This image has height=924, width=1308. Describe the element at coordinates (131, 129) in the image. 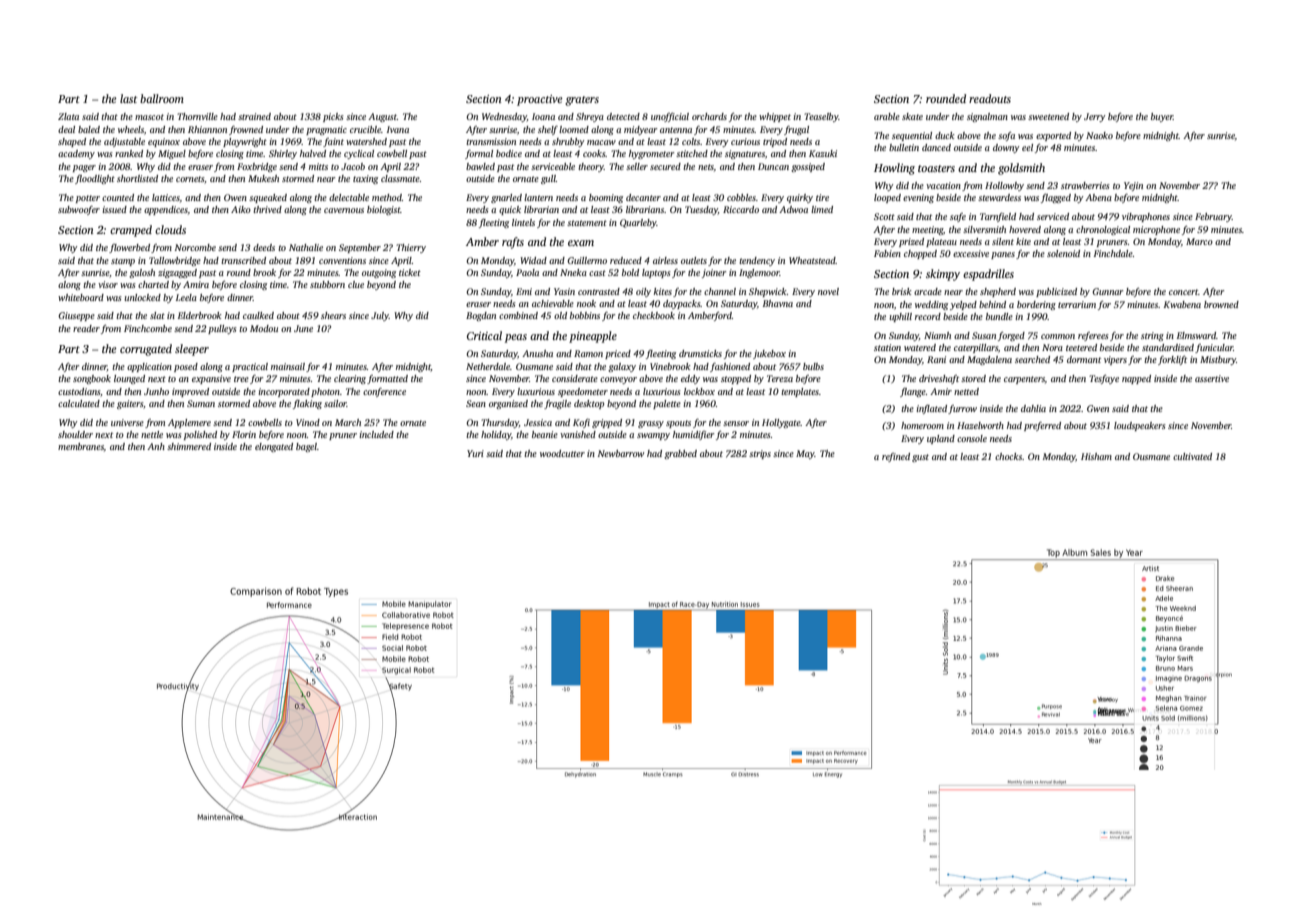

I see `wheels` at that location.
